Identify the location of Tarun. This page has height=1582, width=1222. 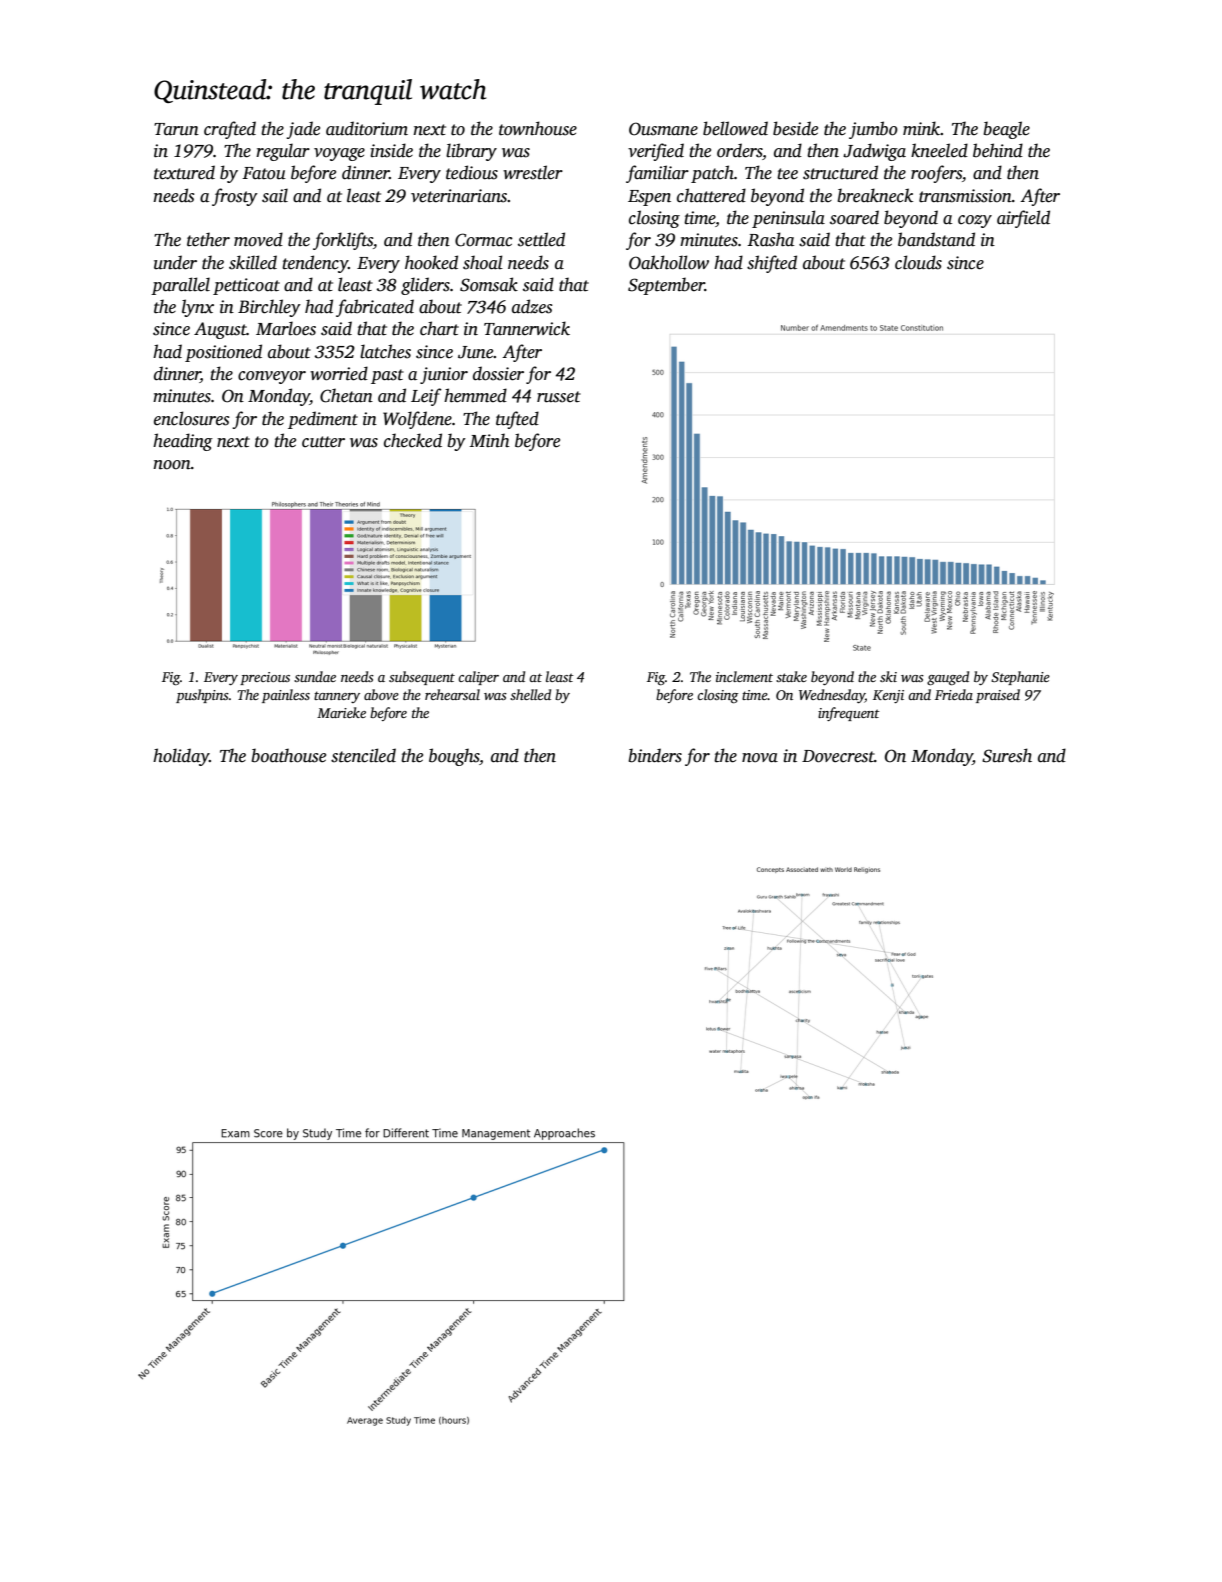
(176, 129).
